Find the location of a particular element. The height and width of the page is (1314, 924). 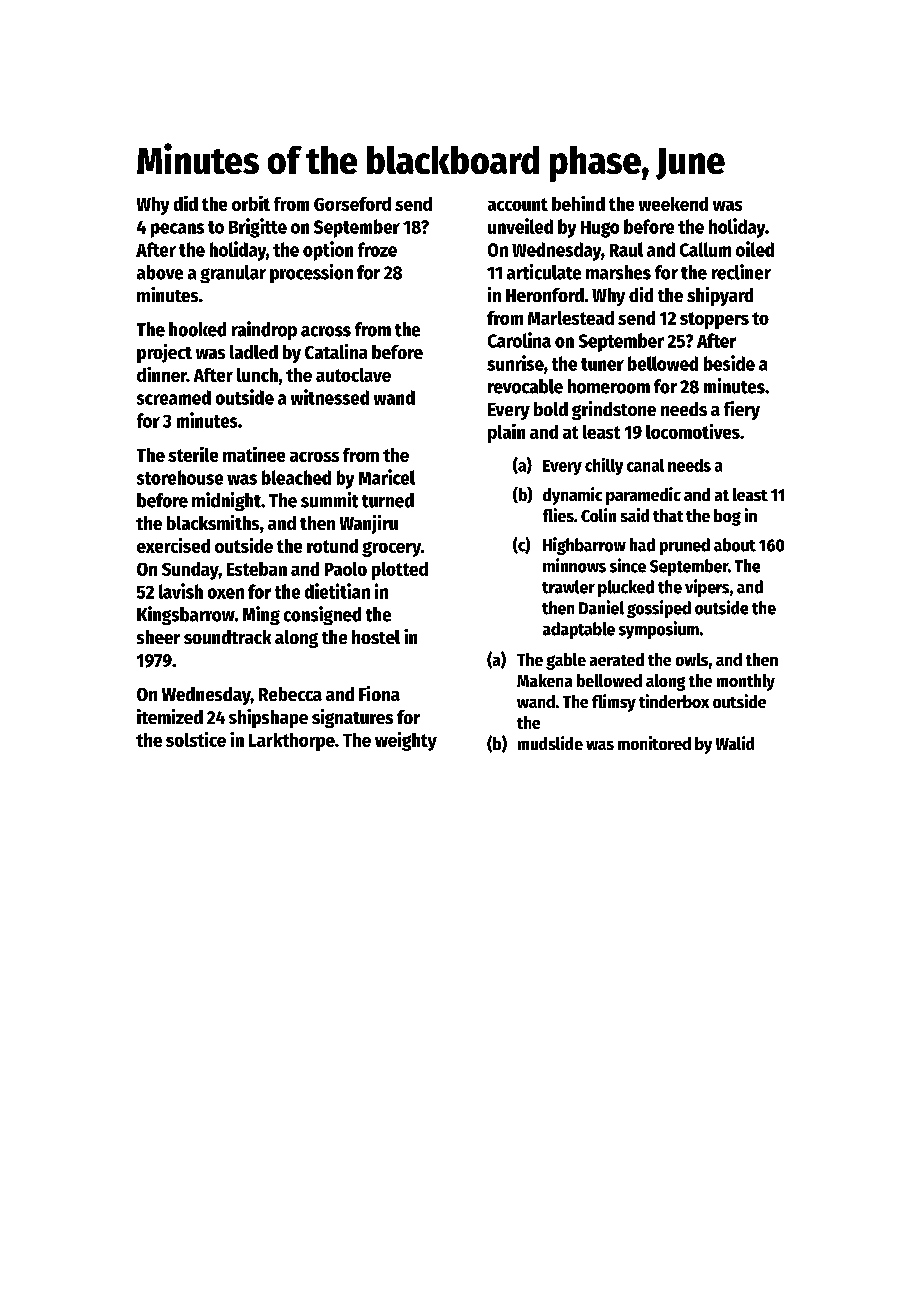

vipers is located at coordinates (707, 588).
